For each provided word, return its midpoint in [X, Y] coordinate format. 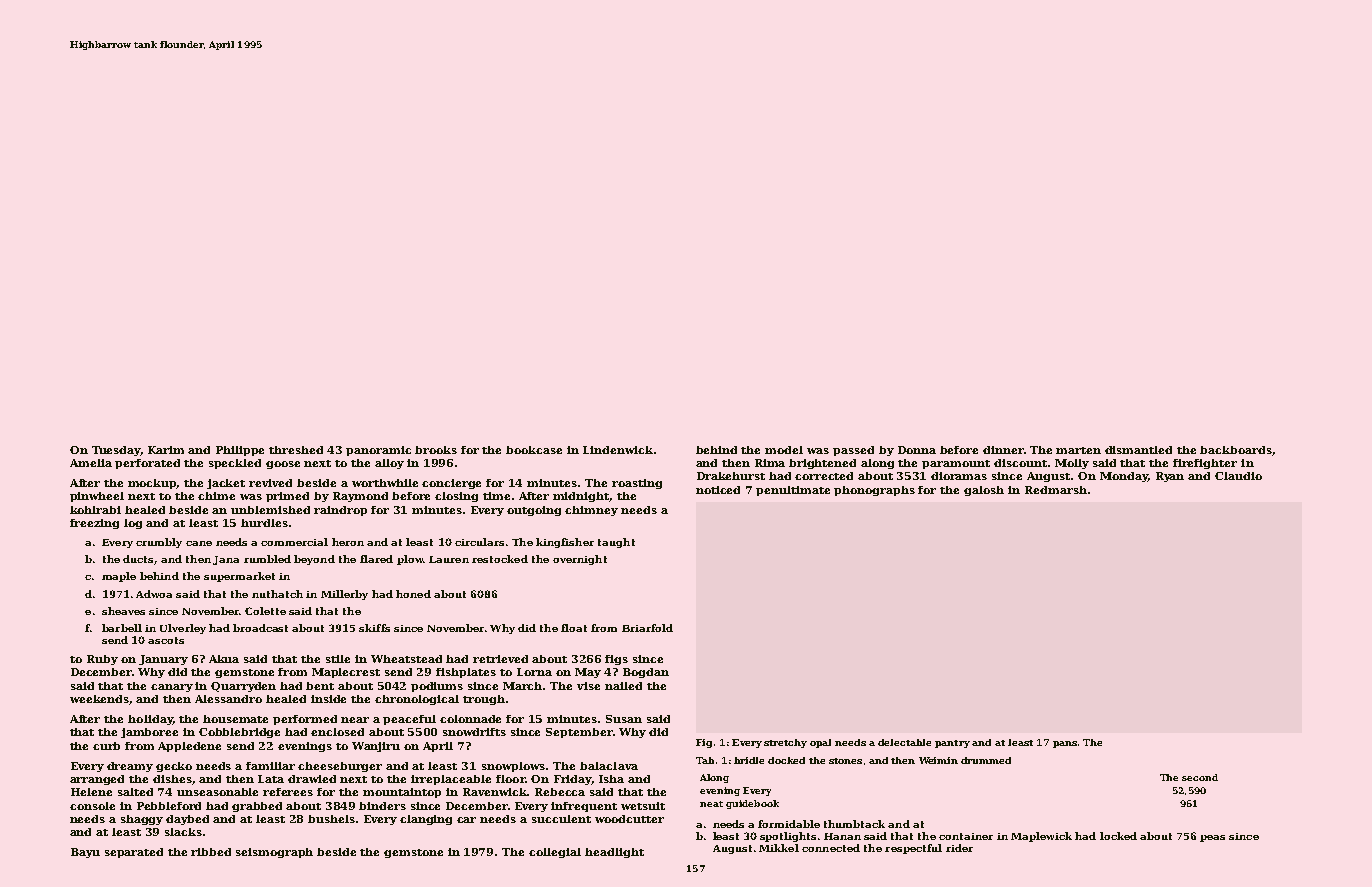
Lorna [534, 672]
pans [1065, 744]
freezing [94, 524]
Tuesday [116, 451]
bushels [331, 819]
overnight [580, 560]
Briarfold [647, 628]
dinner [1003, 450]
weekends [100, 700]
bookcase [534, 450]
